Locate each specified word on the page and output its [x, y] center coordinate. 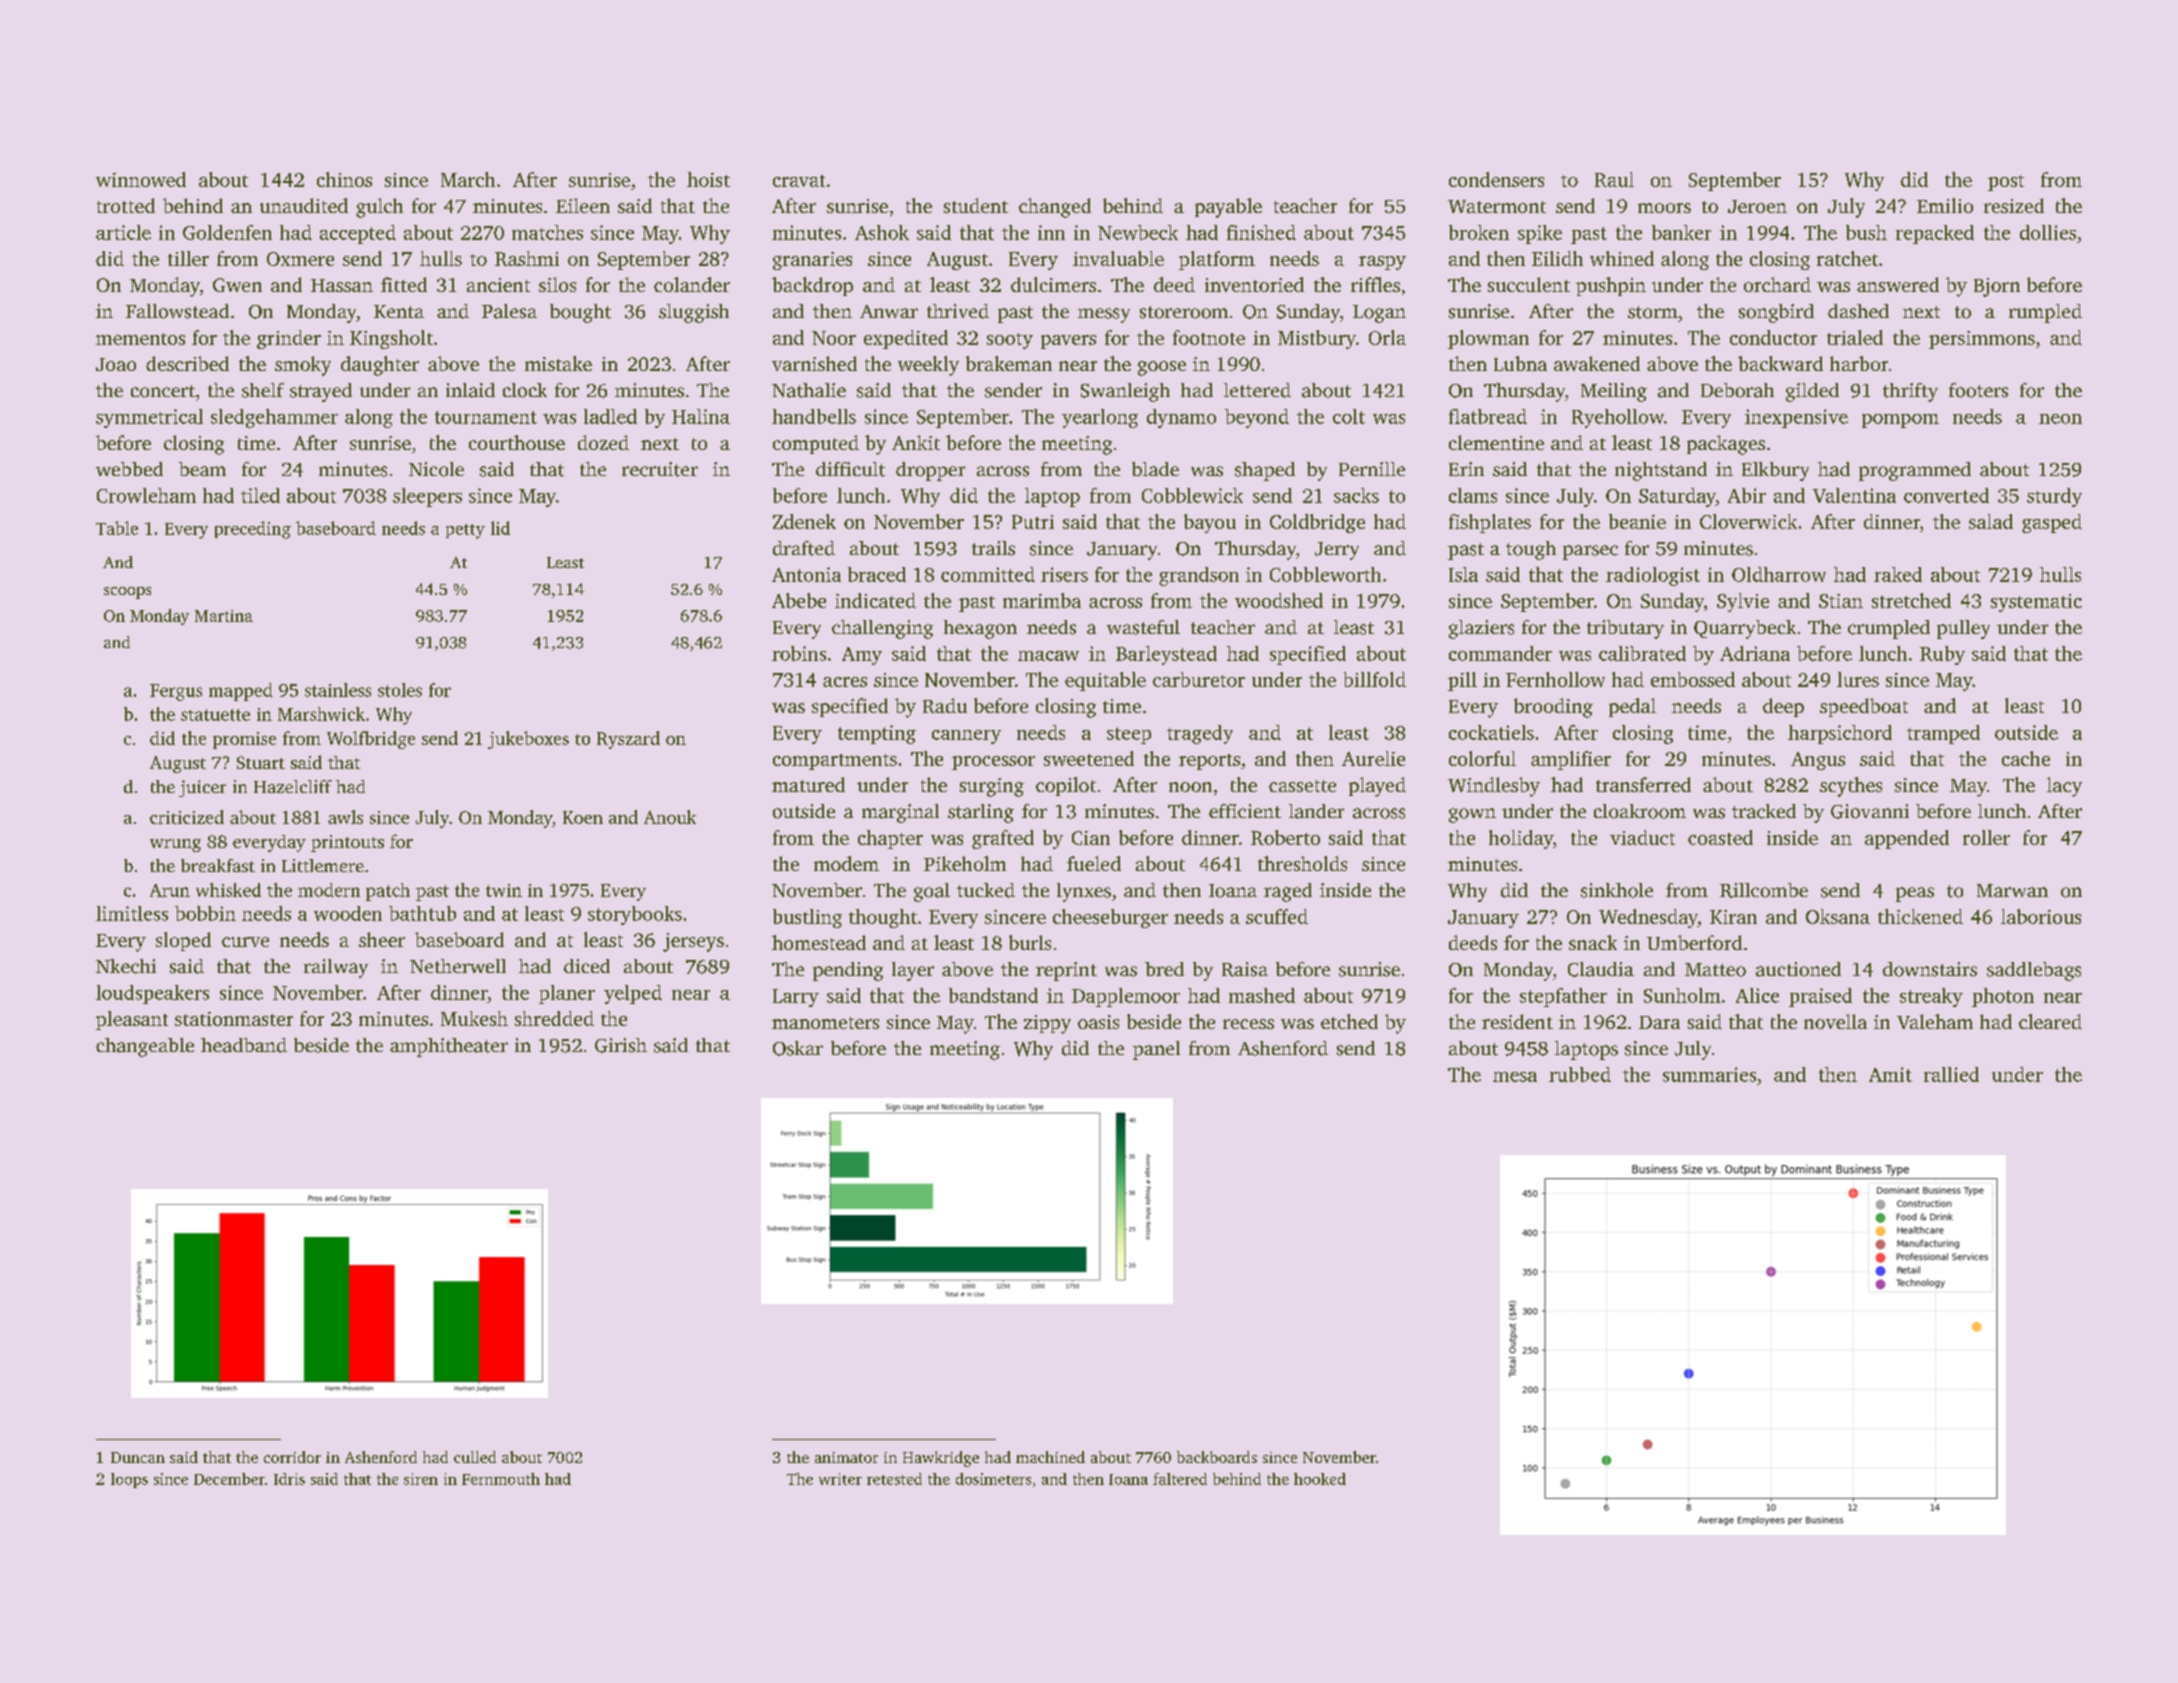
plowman [1488, 339]
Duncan [138, 1457]
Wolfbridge [371, 740]
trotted [126, 205]
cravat [799, 181]
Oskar [798, 1048]
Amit [1890, 1074]
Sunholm [1682, 995]
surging [992, 787]
